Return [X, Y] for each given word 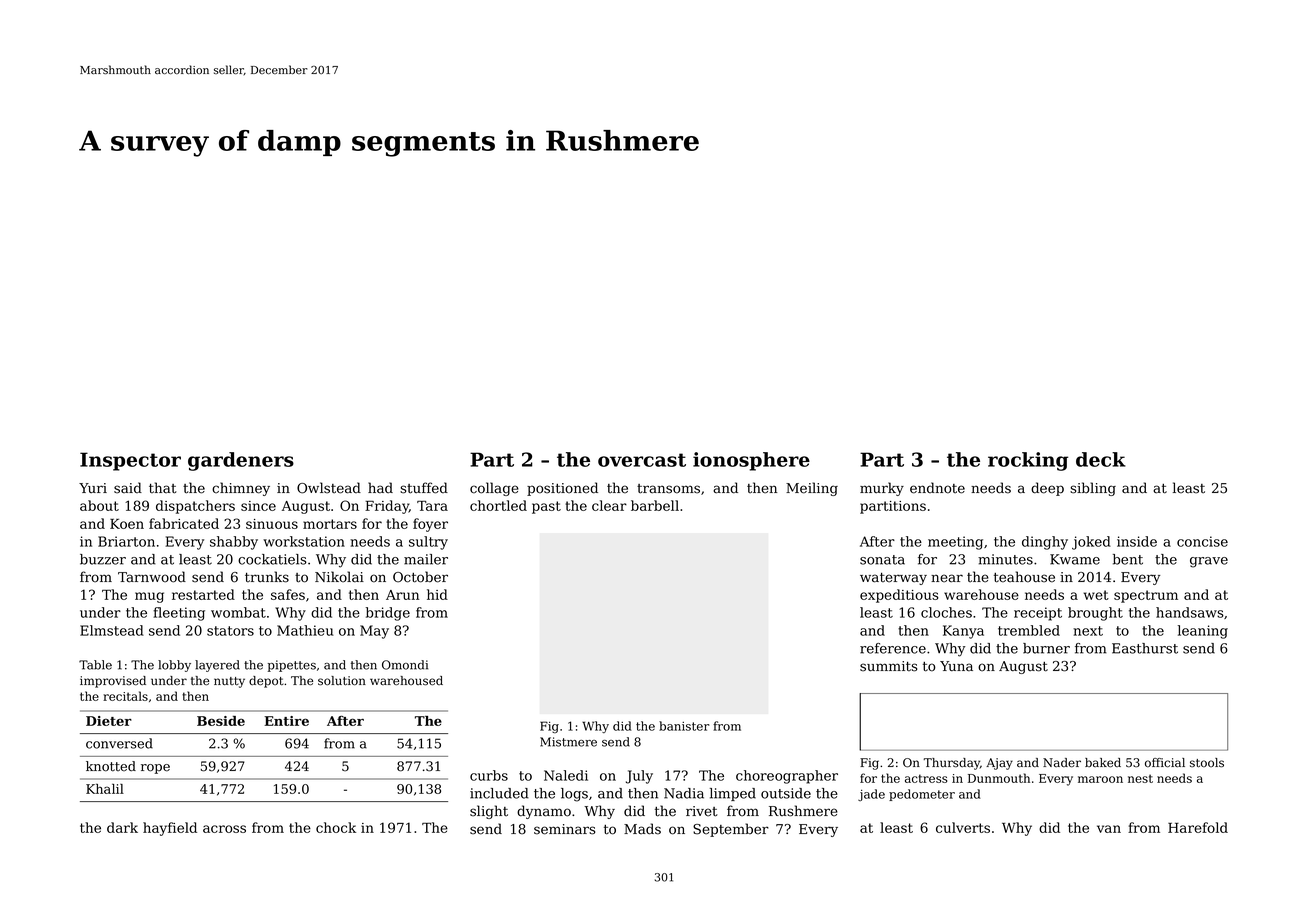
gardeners [241, 461]
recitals [125, 696]
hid [437, 594]
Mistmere [568, 742]
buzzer [103, 559]
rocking [1028, 461]
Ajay [999, 764]
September [731, 830]
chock [336, 827]
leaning [1203, 632]
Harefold [1198, 827]
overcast [642, 460]
